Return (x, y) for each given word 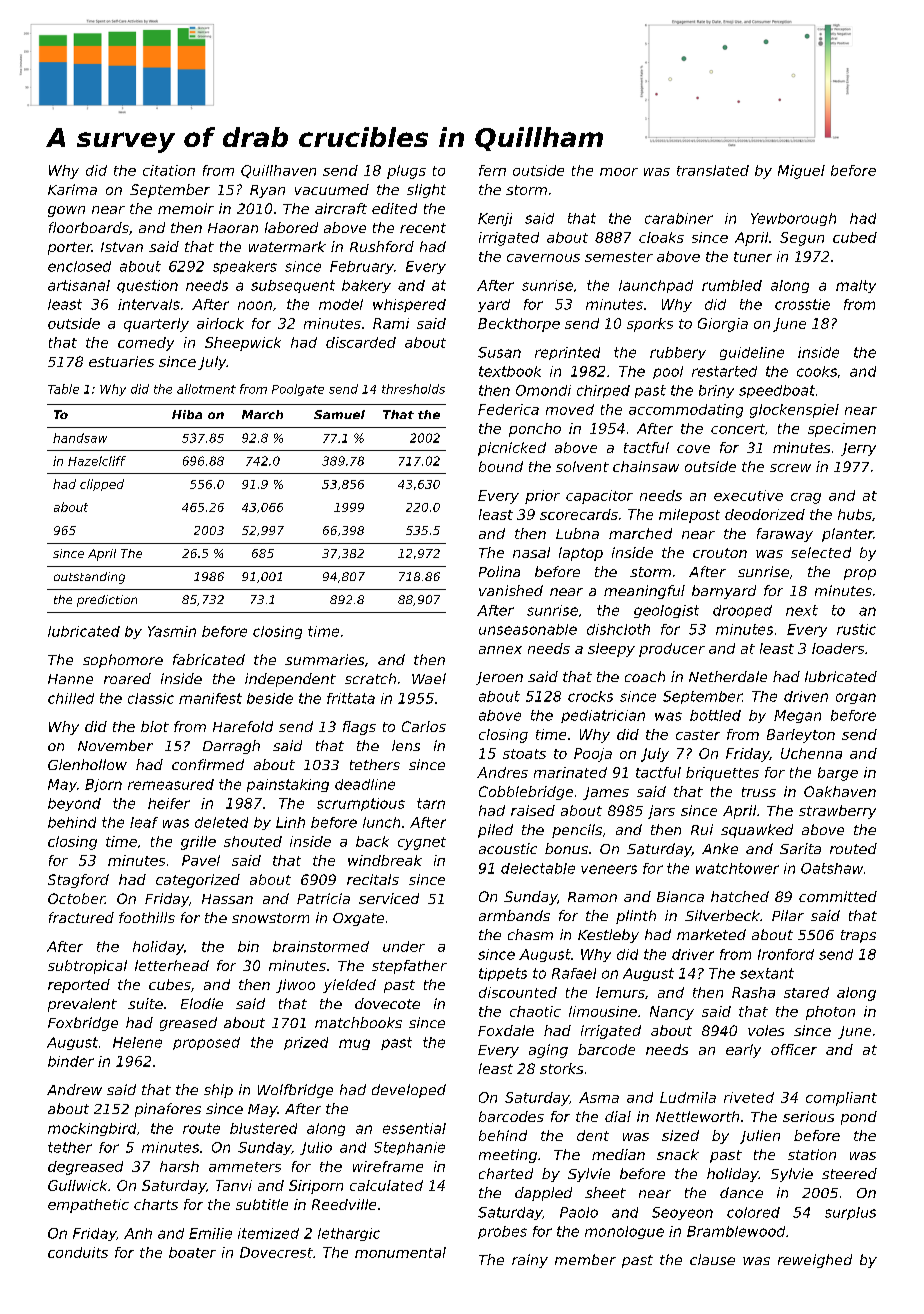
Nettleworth (697, 1116)
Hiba (187, 414)
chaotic (535, 1011)
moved (570, 409)
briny (716, 391)
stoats (524, 754)
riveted (749, 1097)
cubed (855, 237)
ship (218, 1091)
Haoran (233, 228)
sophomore (123, 661)
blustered (263, 1128)
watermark (287, 246)
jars (661, 812)
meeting (508, 1156)
